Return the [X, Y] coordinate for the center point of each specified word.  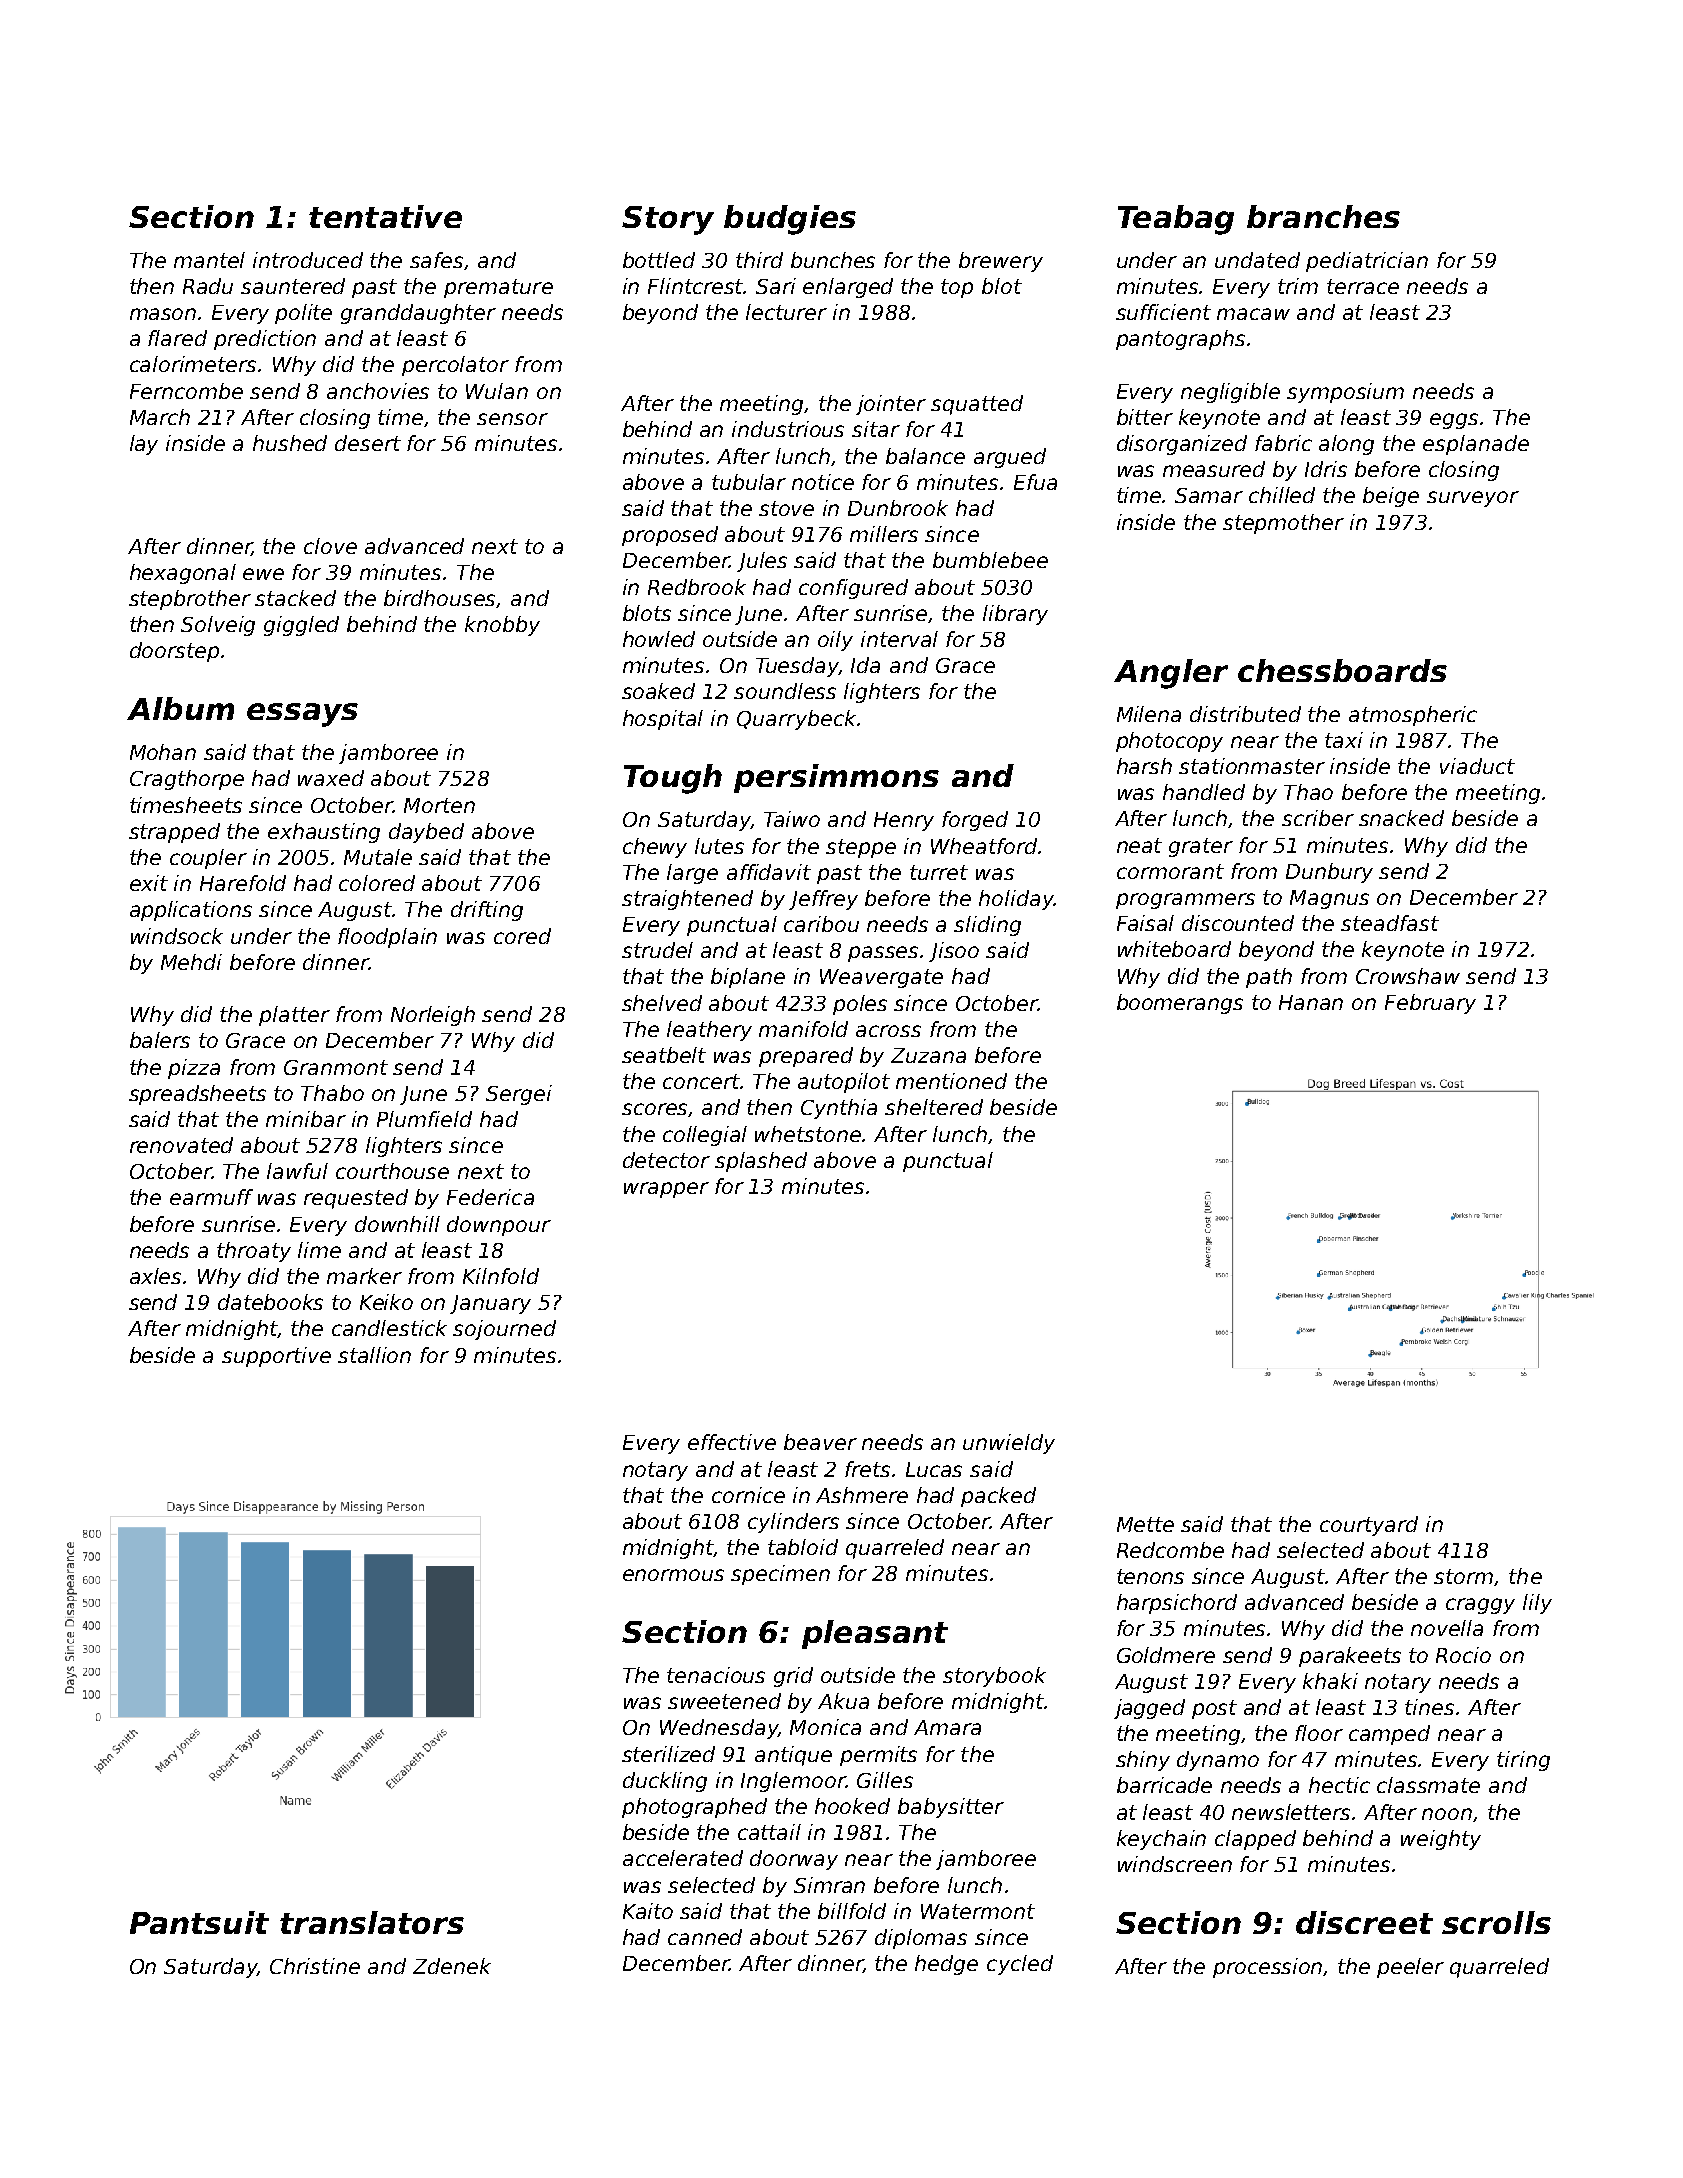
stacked [295, 598]
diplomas [921, 1939]
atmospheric [1413, 716]
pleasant [875, 1634]
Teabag [1176, 220]
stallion [374, 1355]
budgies [790, 220]
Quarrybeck [796, 720]
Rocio [1463, 1655]
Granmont [336, 1067]
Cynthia [839, 1109]
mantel [209, 260]
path [1269, 978]
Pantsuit [199, 1922]
